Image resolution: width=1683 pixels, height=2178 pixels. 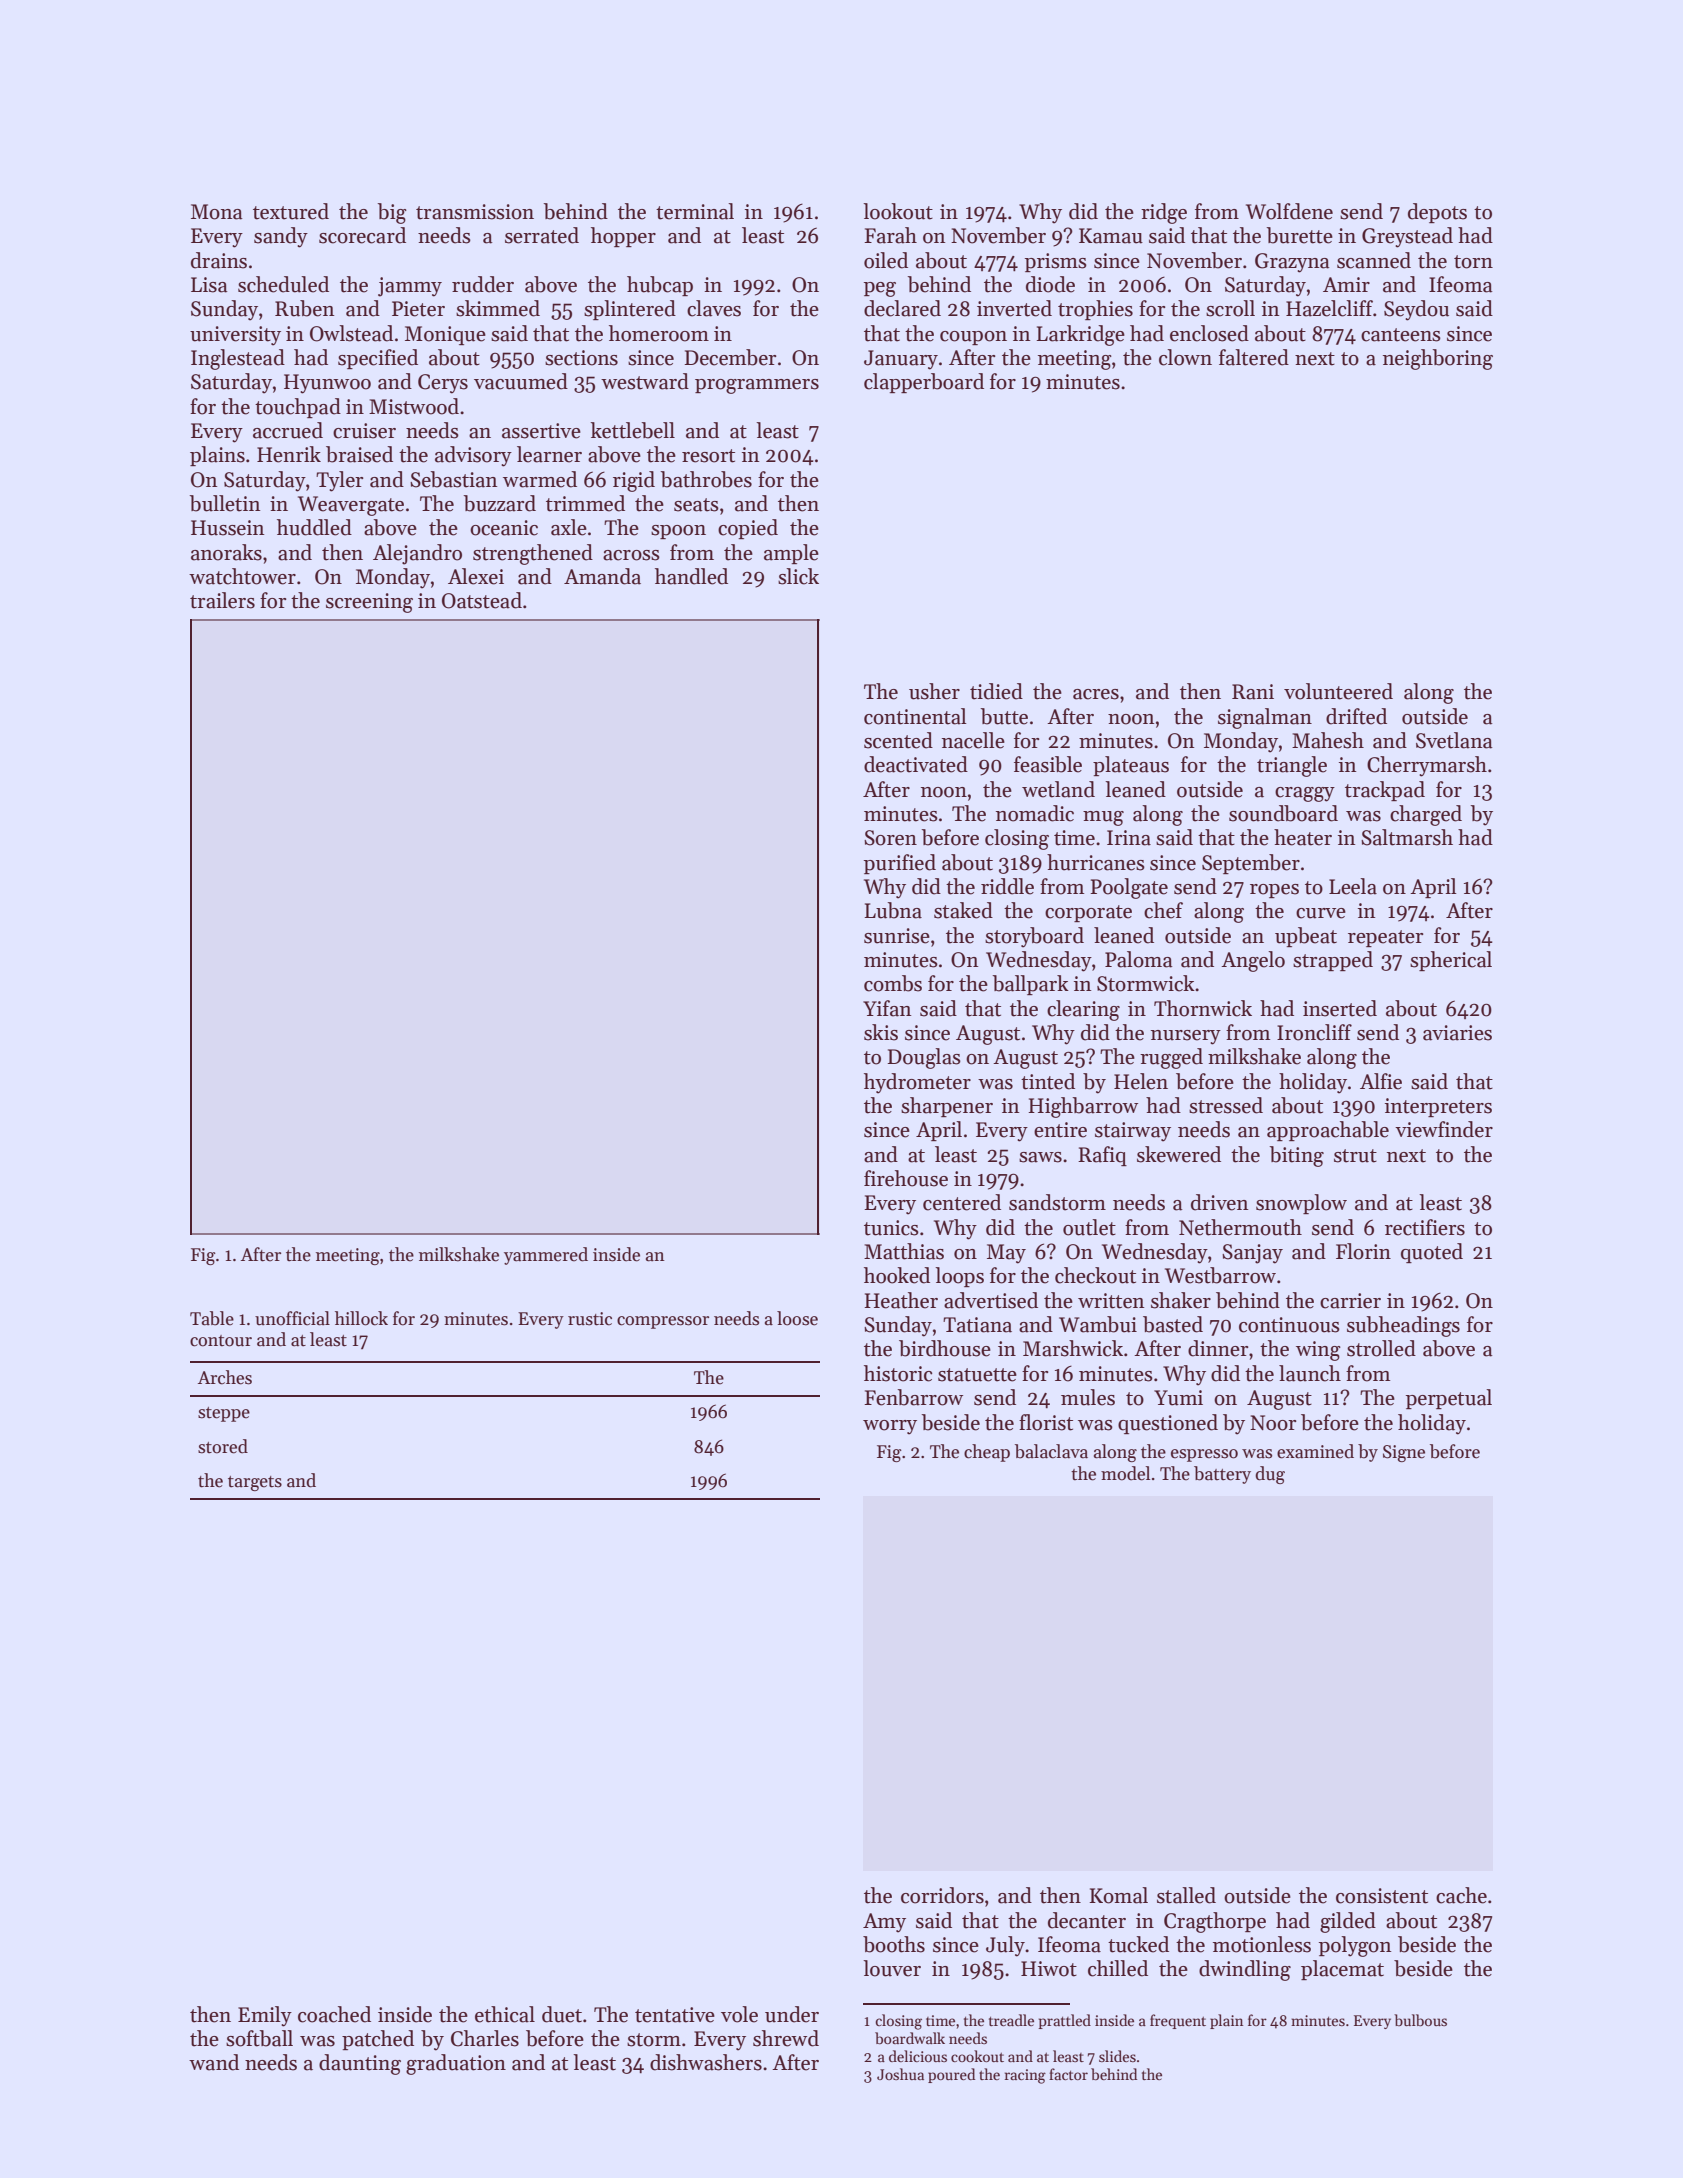 What do you see at coordinates (1025, 2076) in the screenshot?
I see `racing` at bounding box center [1025, 2076].
